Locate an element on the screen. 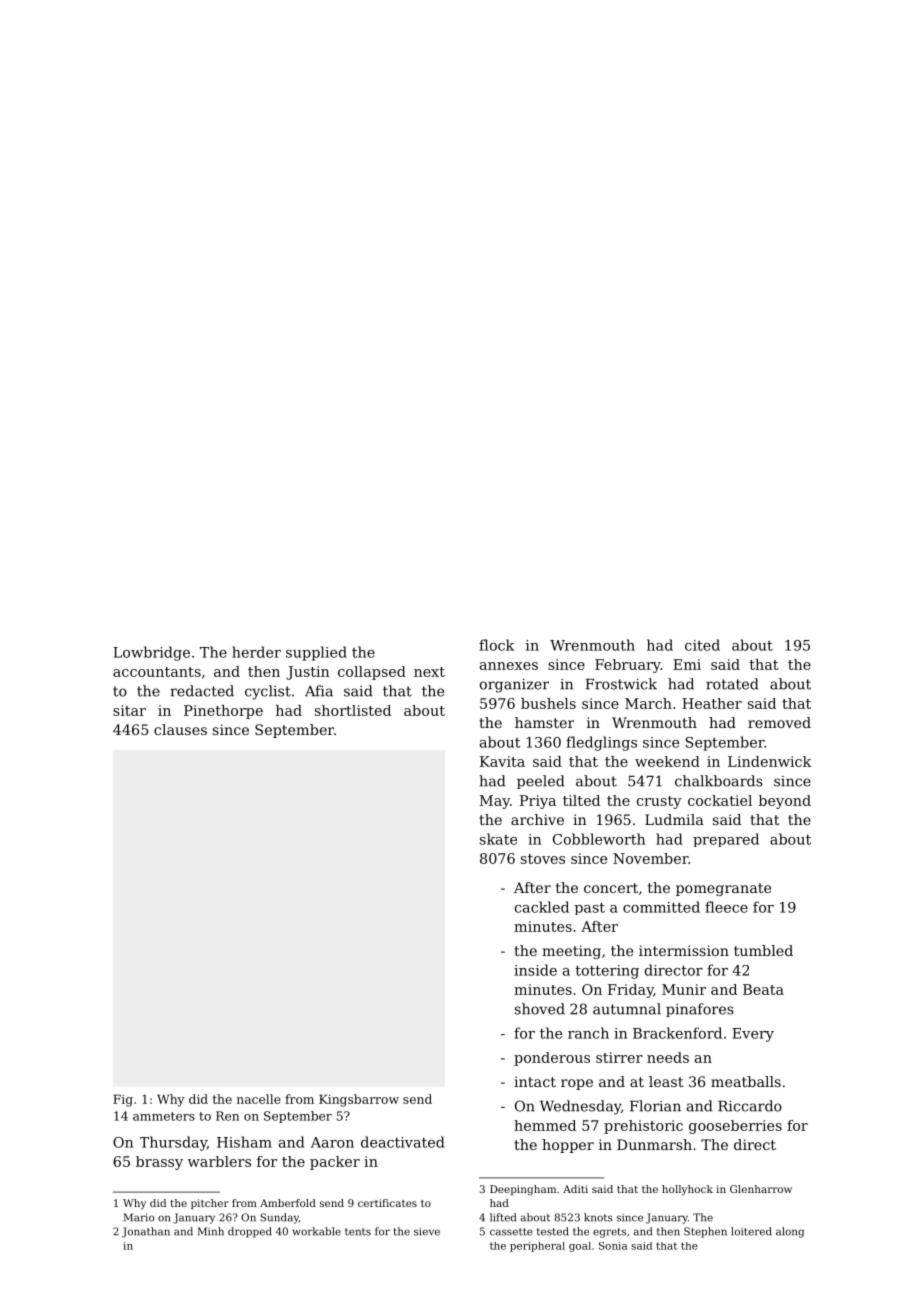 Image resolution: width=924 pixels, height=1308 pixels. bushels is located at coordinates (548, 703).
